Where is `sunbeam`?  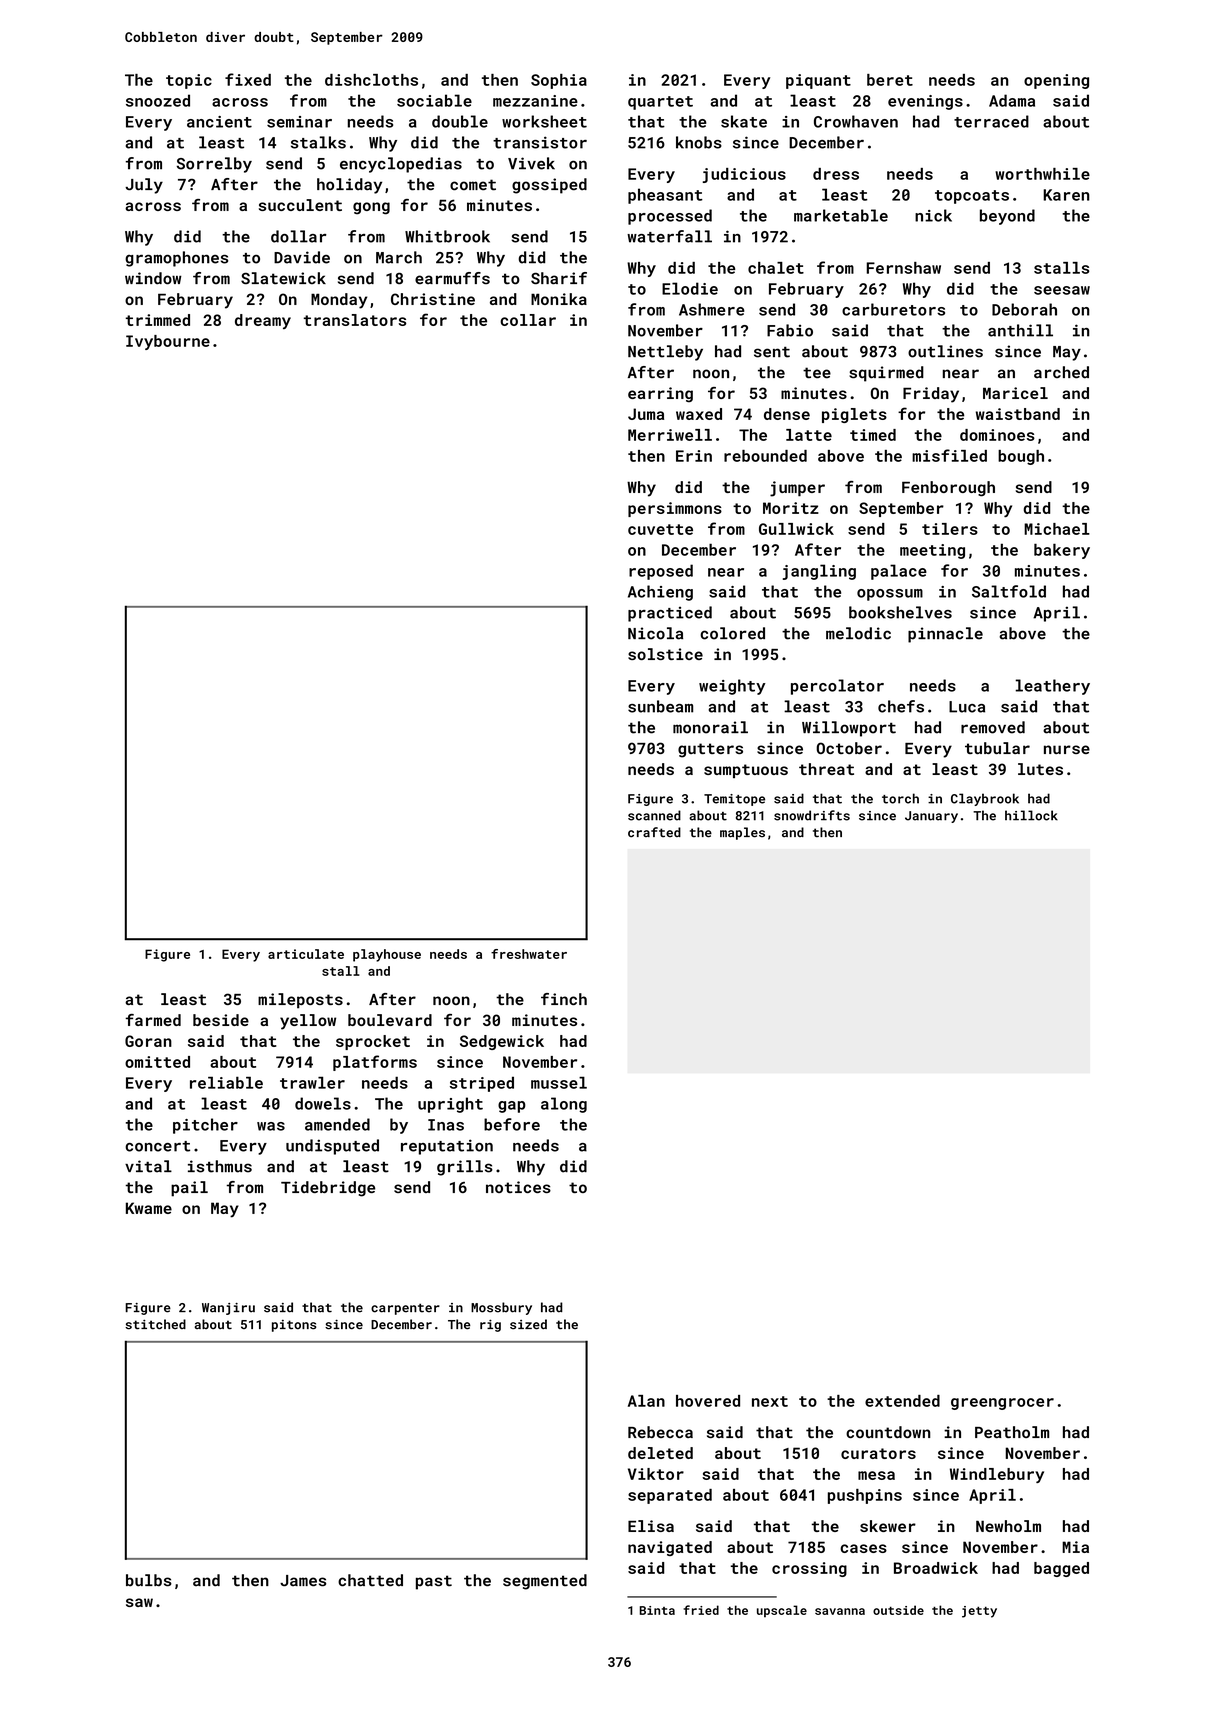
sunbeam is located at coordinates (660, 706).
